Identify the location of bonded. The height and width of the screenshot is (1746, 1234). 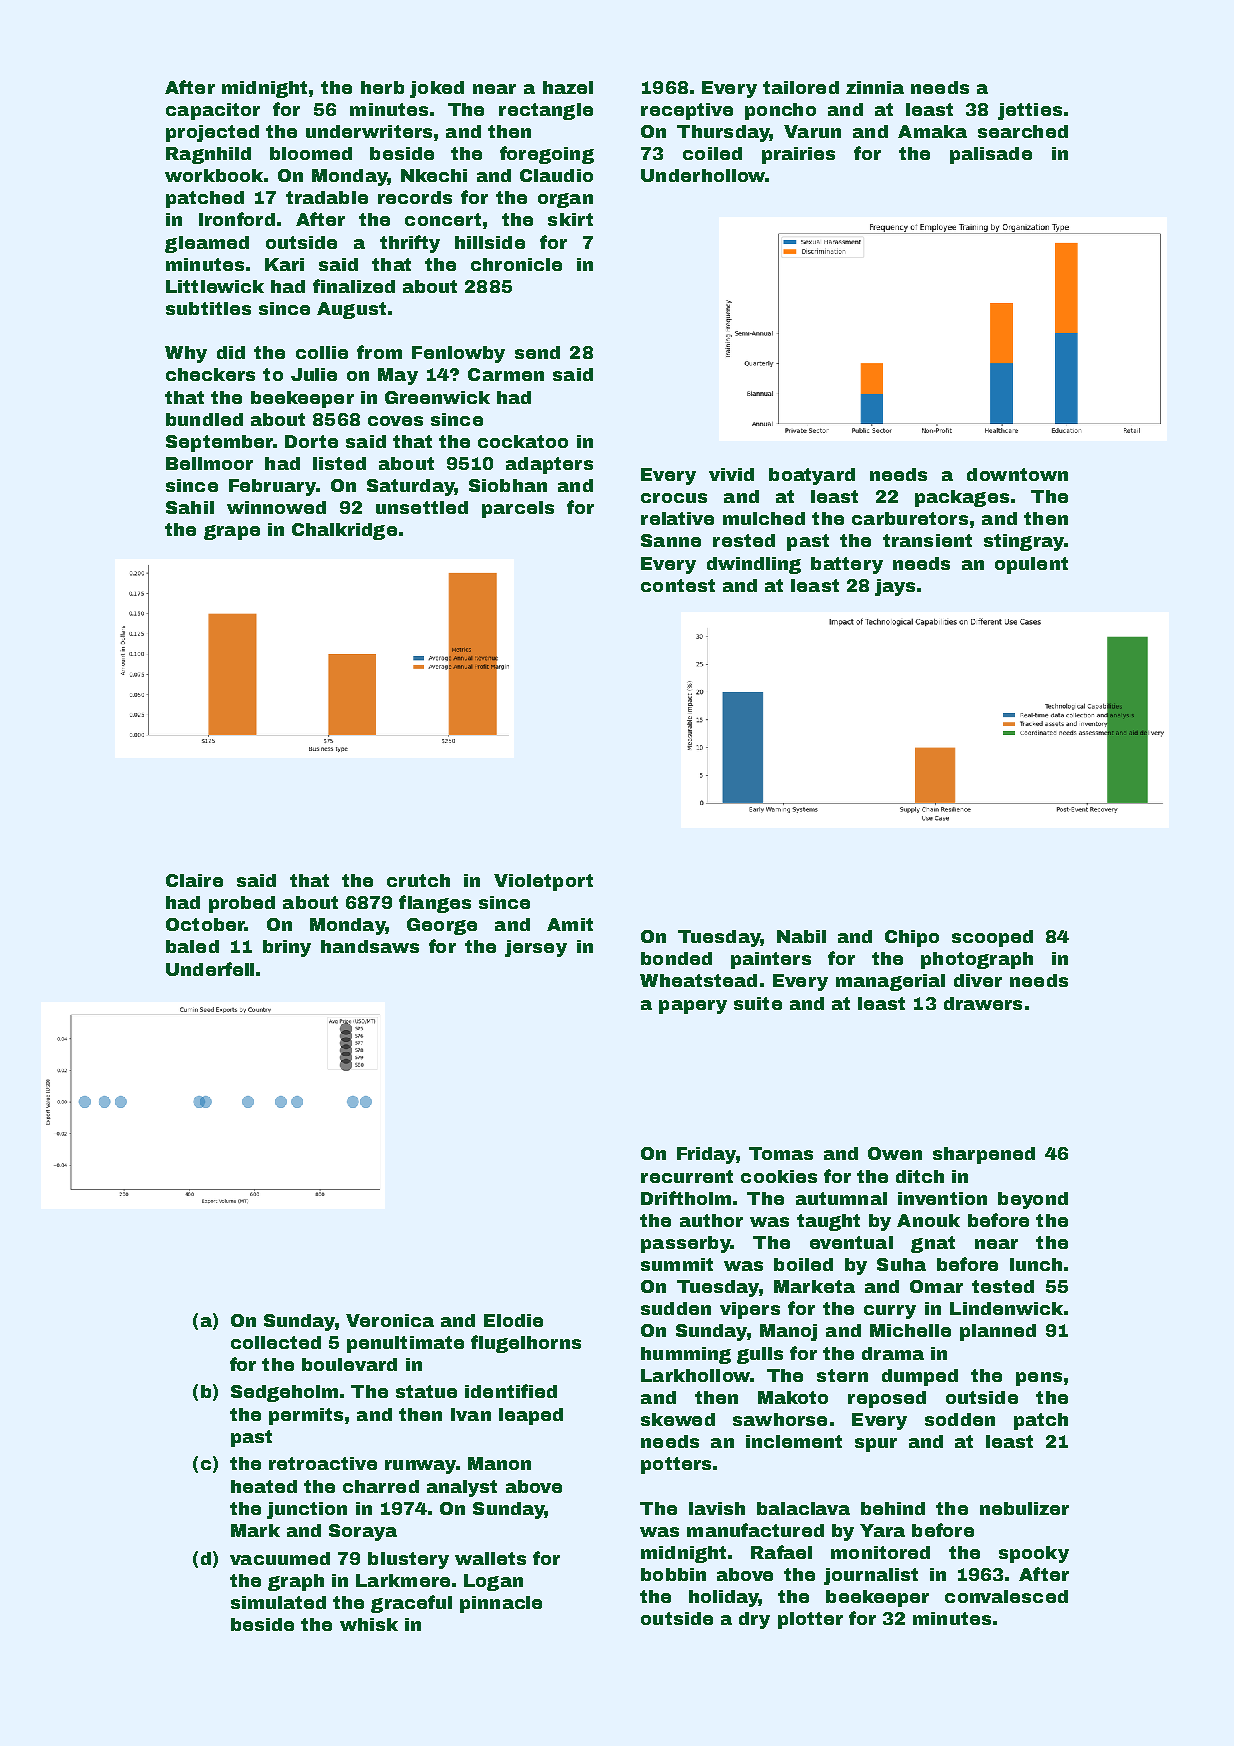
(676, 958).
